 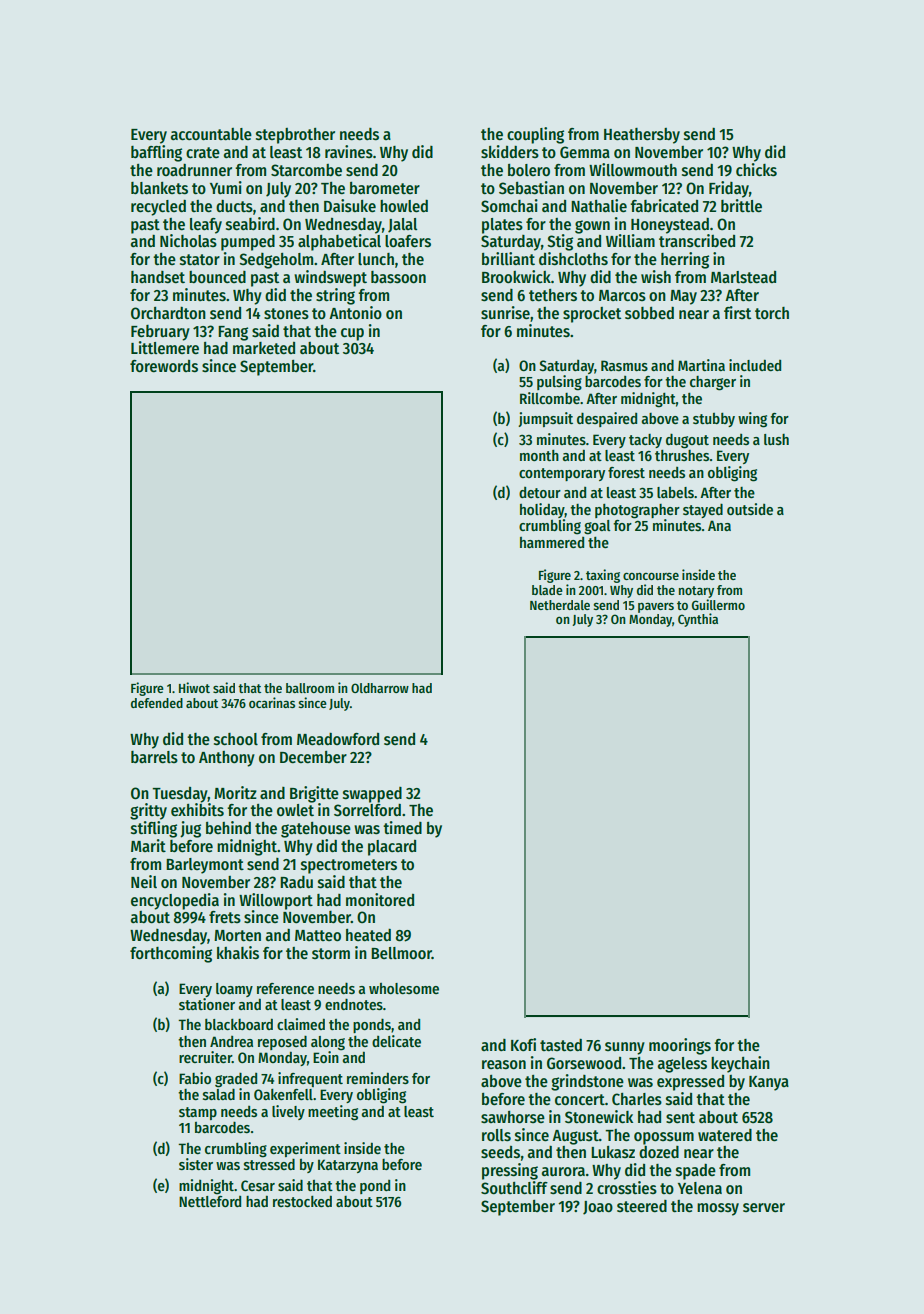 What do you see at coordinates (603, 576) in the screenshot?
I see `taxing` at bounding box center [603, 576].
